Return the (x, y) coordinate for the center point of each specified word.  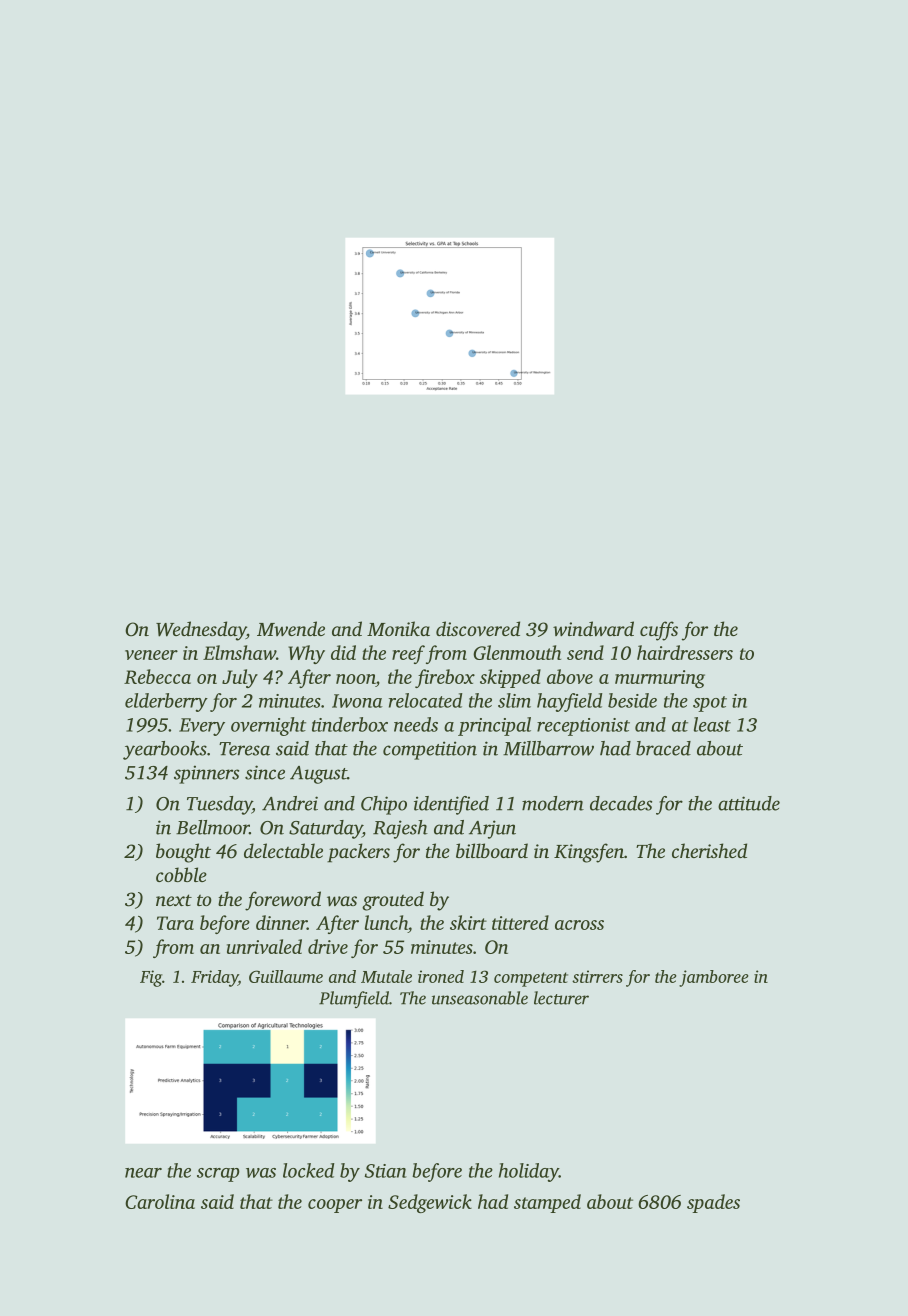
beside (632, 700)
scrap (218, 1175)
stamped (547, 1203)
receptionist (583, 727)
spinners (206, 774)
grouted (393, 901)
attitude (749, 803)
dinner (281, 922)
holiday (529, 1172)
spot (710, 704)
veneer (151, 655)
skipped (510, 678)
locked (308, 1170)
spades (713, 1203)
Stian (386, 1171)
